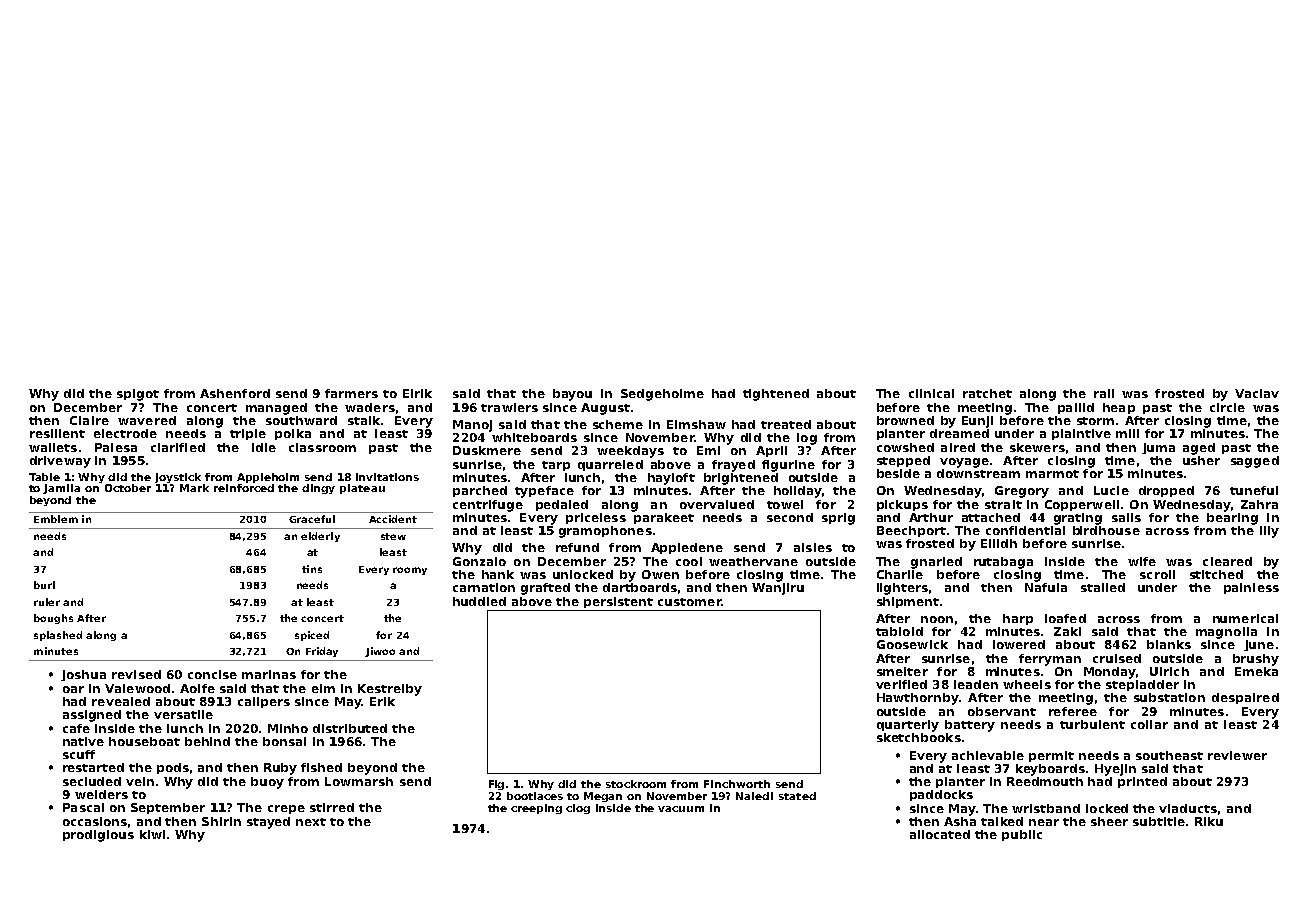 The image size is (1308, 924). Describe the element at coordinates (1092, 724) in the document. I see `turbulent` at that location.
